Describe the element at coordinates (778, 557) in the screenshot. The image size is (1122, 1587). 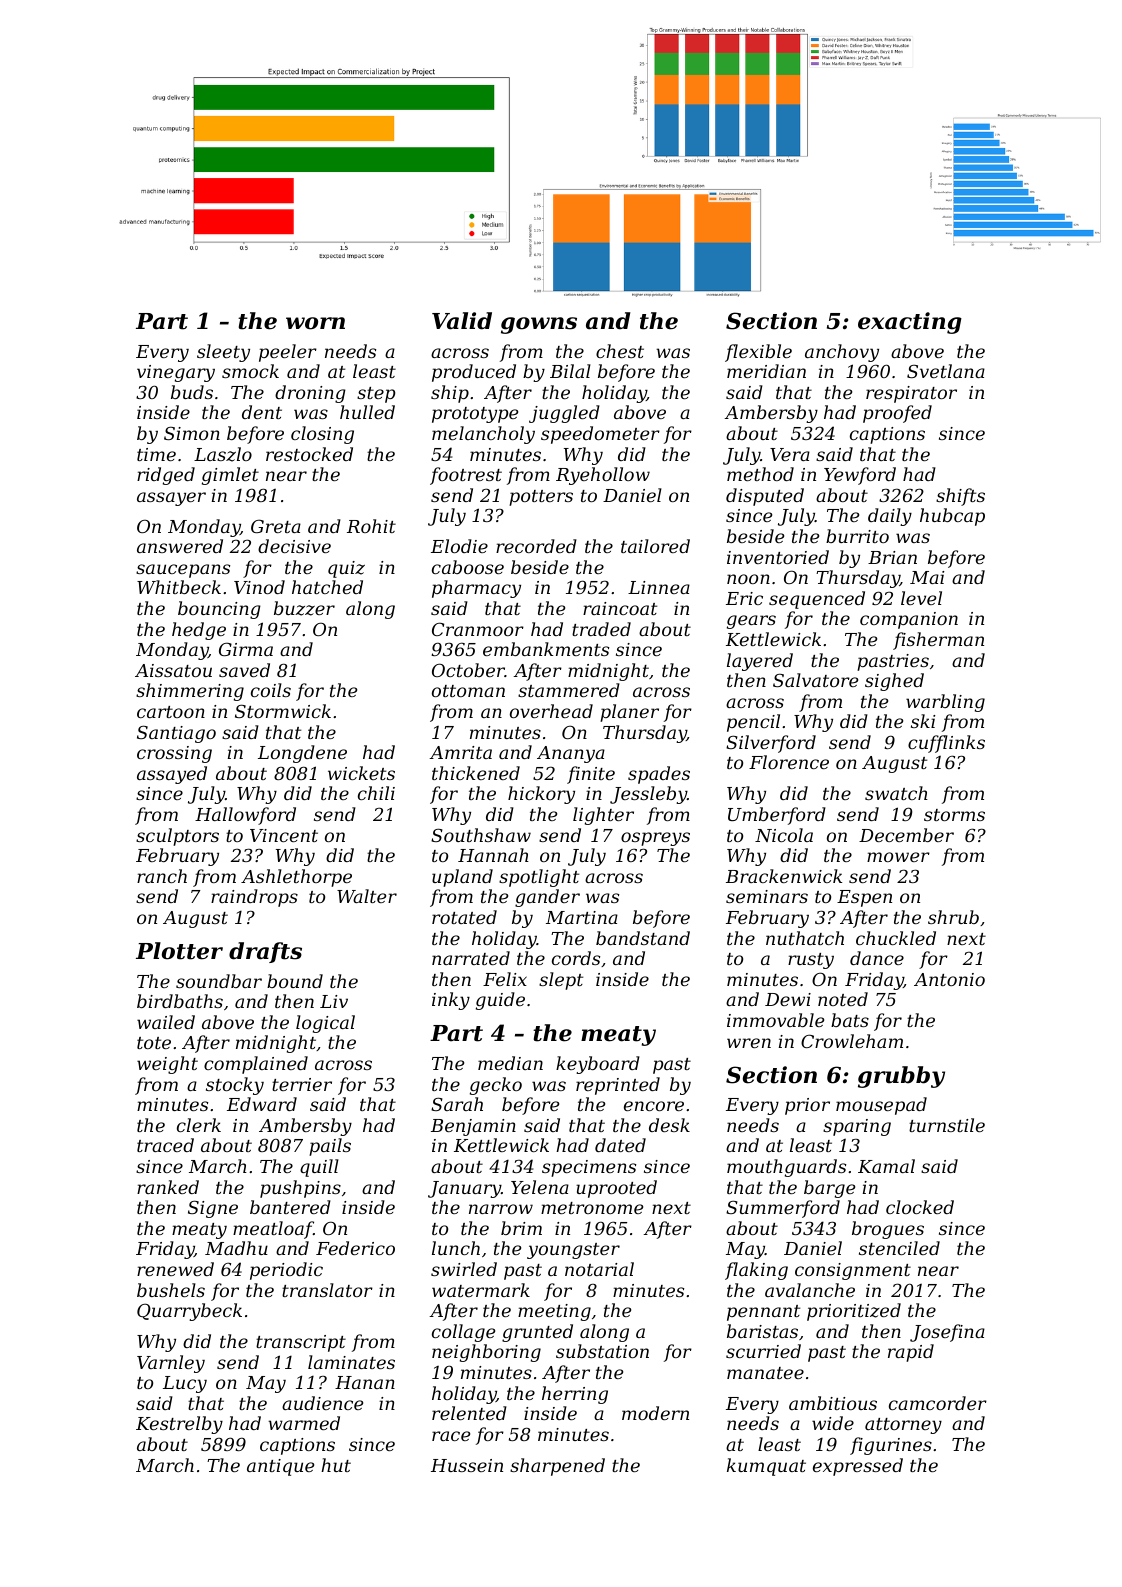
I see `inventoried` at that location.
